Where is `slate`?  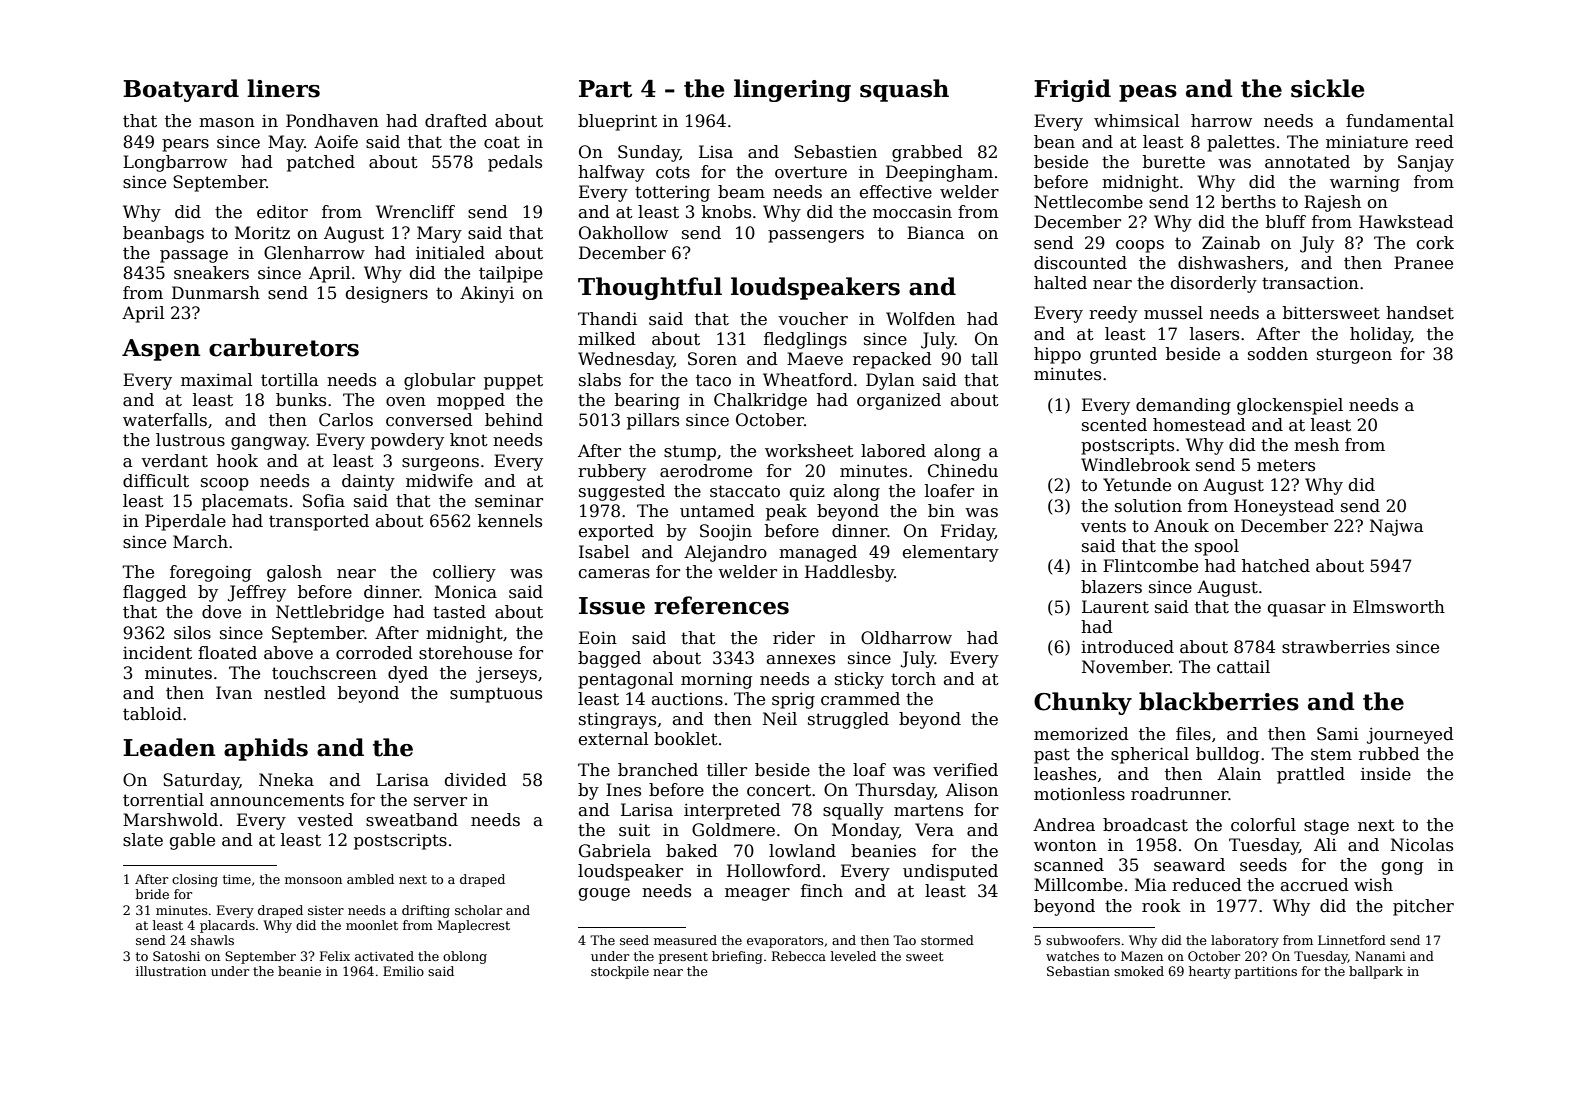 slate is located at coordinates (143, 840).
